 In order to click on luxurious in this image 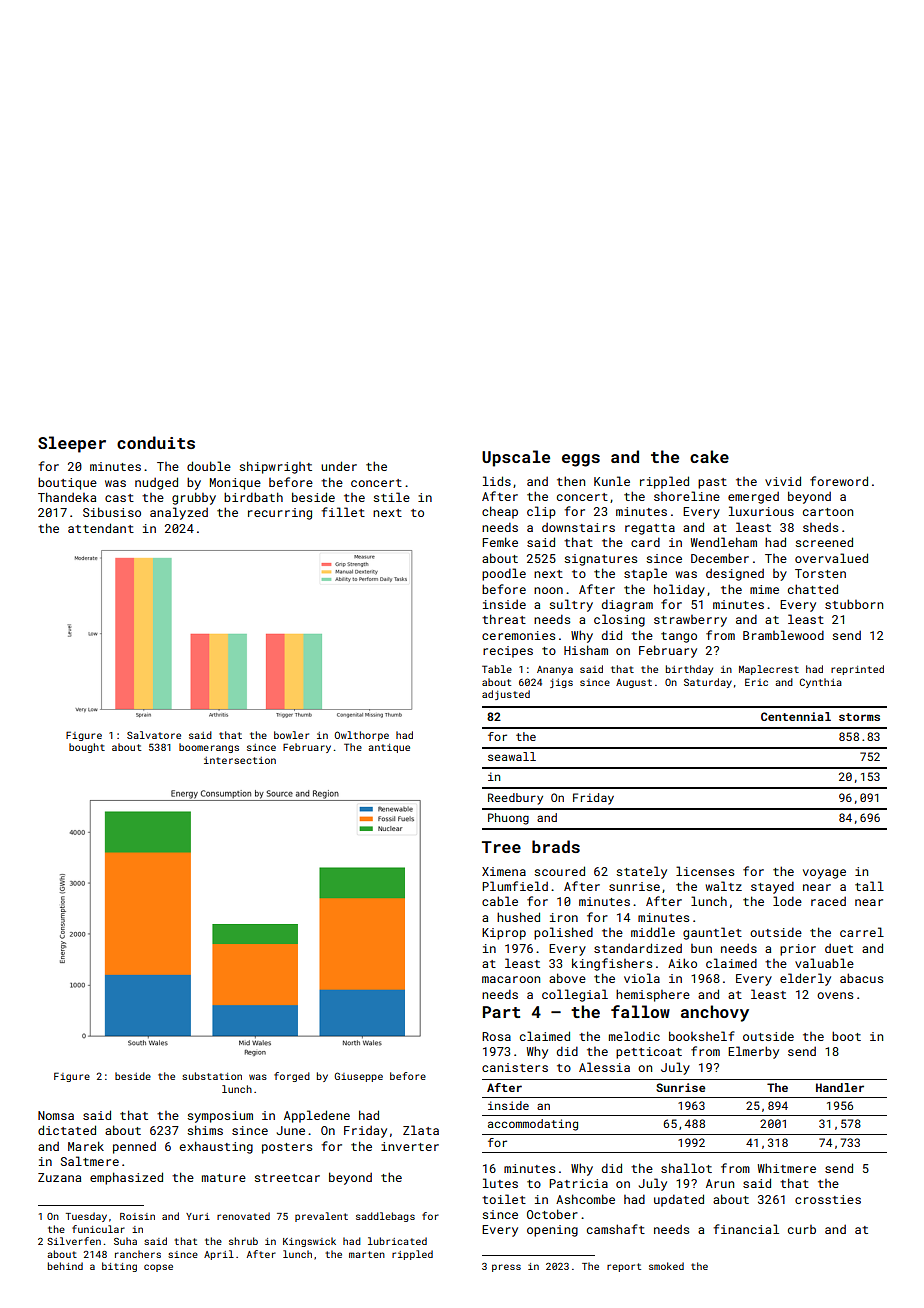, I will do `click(761, 511)`.
